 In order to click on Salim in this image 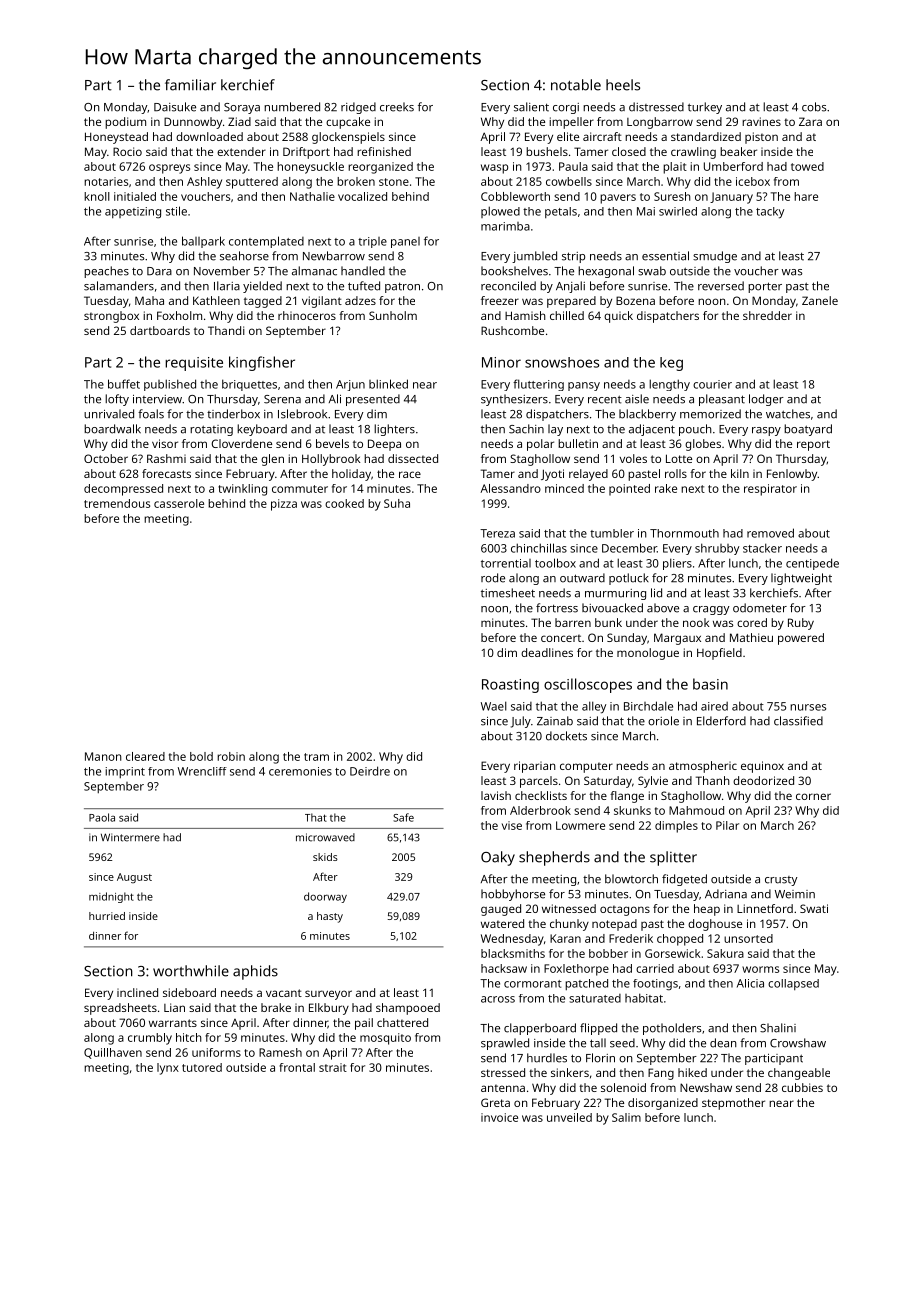, I will do `click(626, 1117)`.
